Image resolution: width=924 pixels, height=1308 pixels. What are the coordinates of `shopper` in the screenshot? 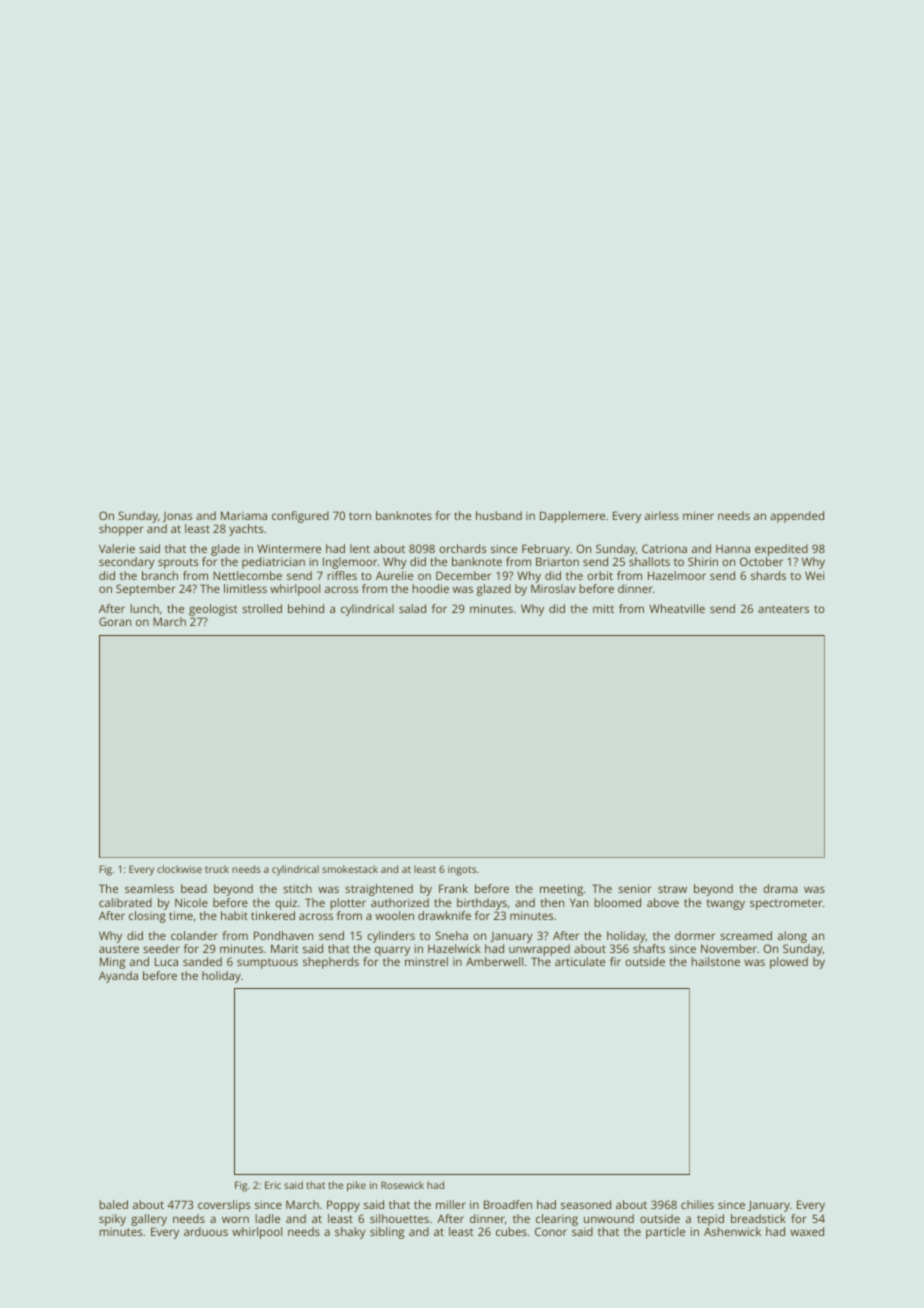 It's located at (121, 530).
